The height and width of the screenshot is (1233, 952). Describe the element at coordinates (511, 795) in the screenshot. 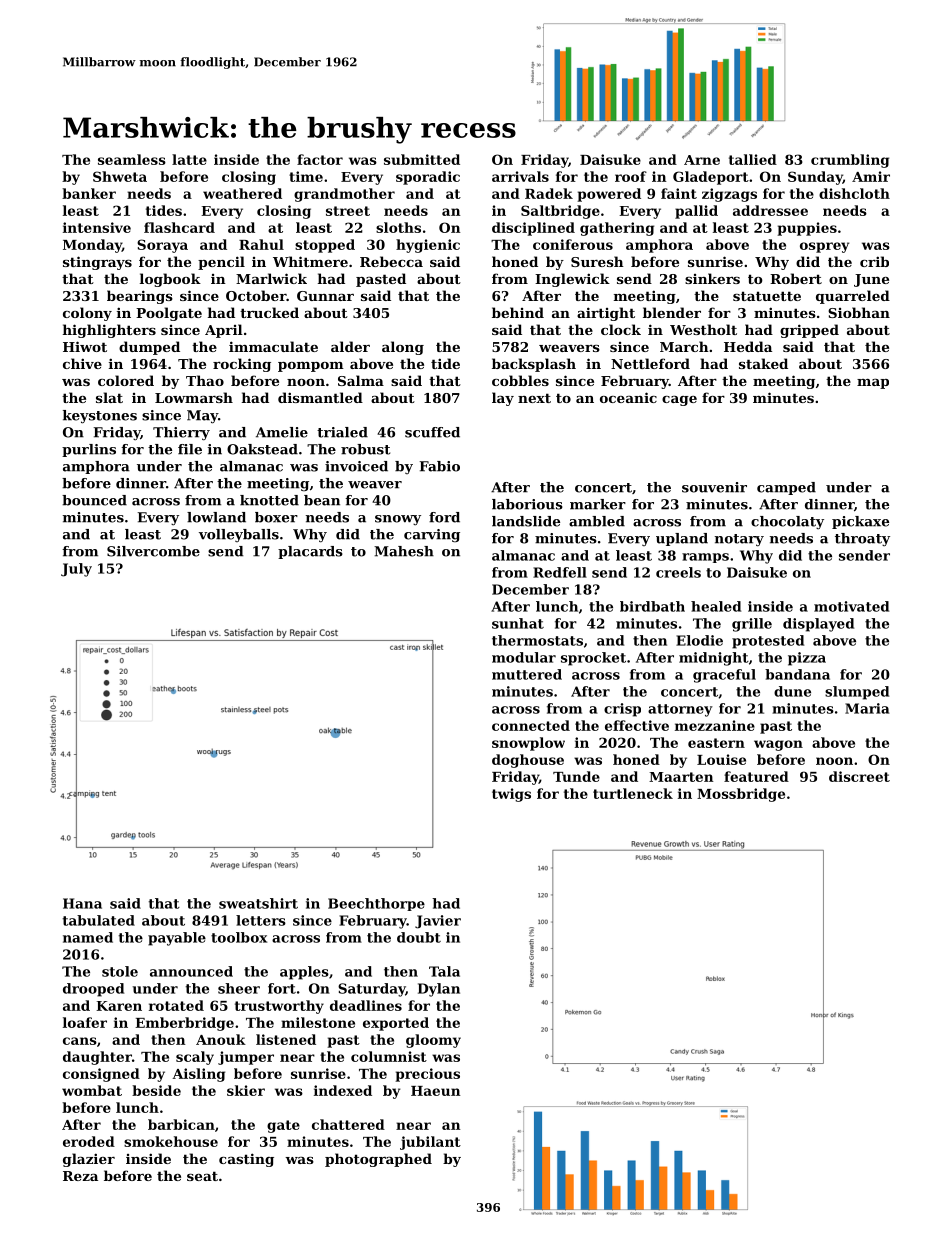

I see `twigs` at that location.
